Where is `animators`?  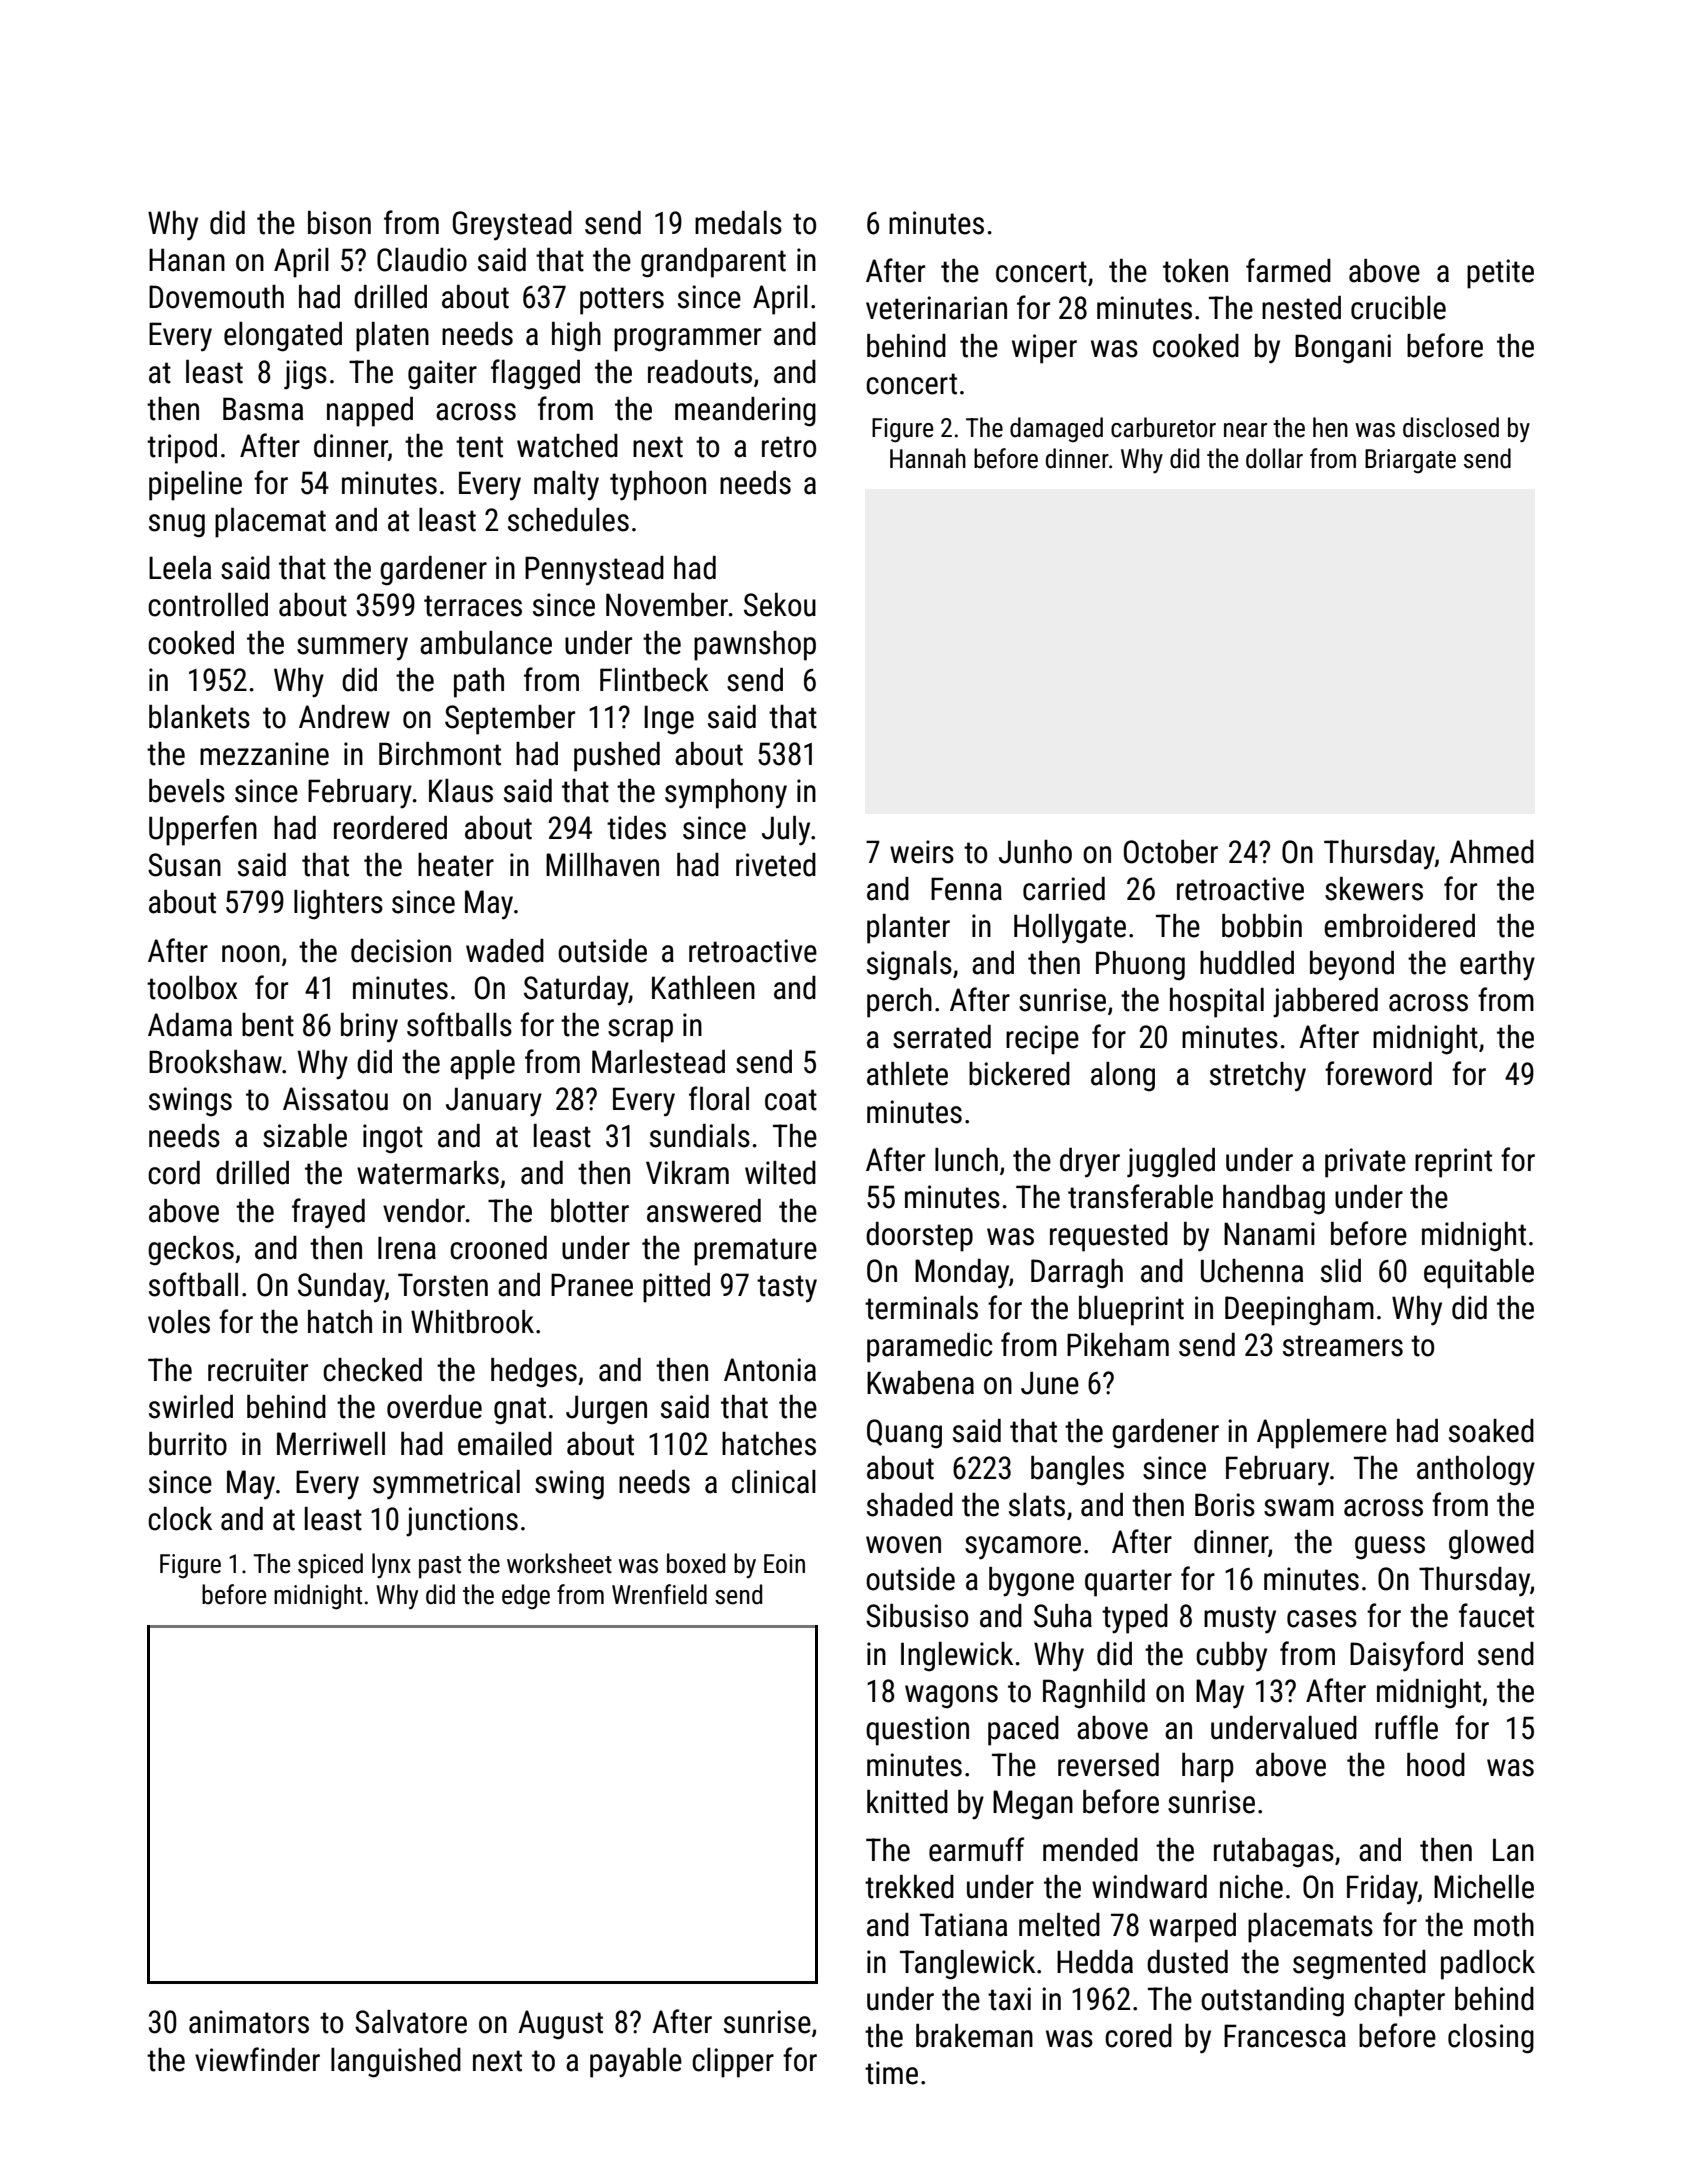 animators is located at coordinates (249, 2022).
